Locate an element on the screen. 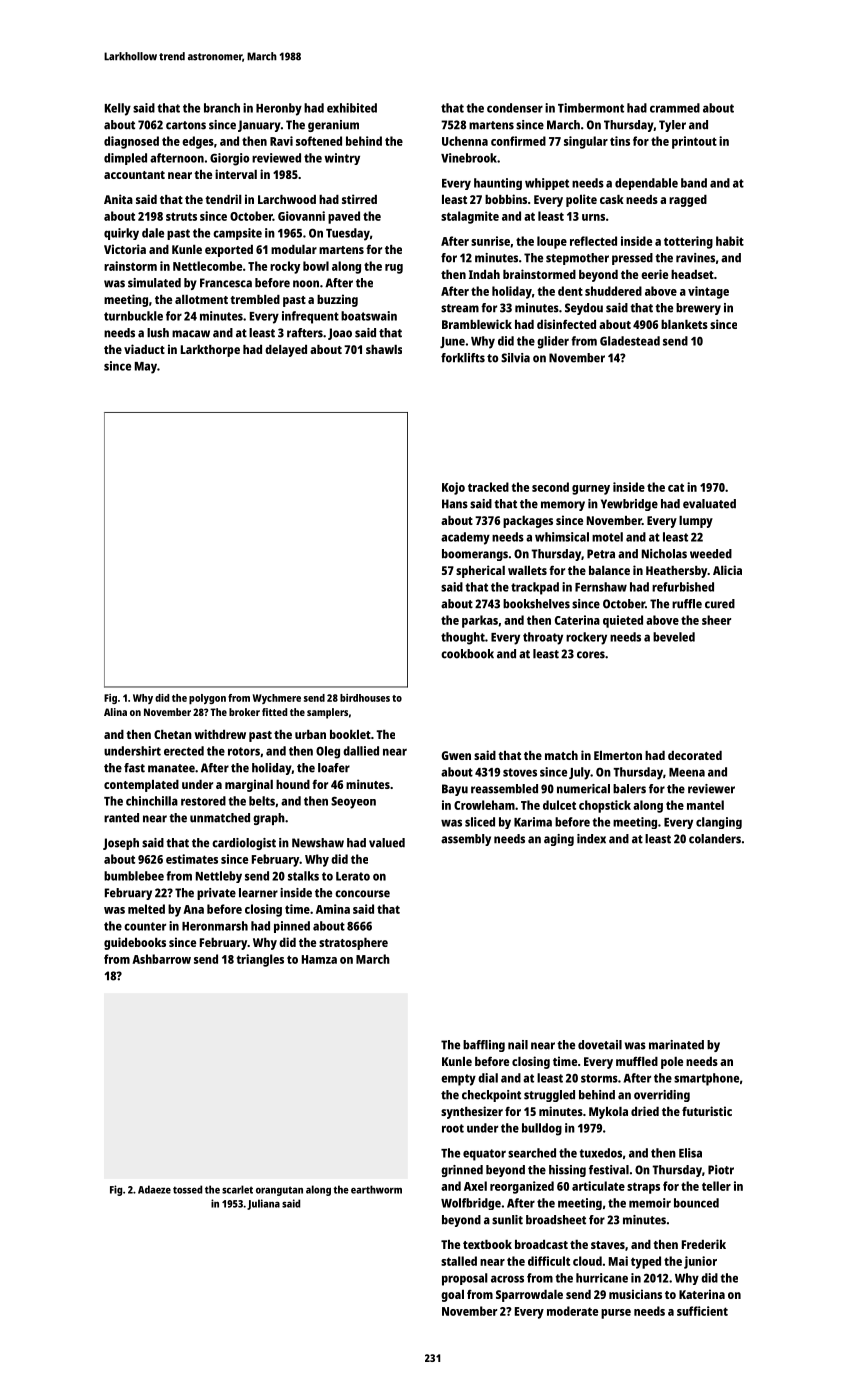 This screenshot has height=1400, width=849. Ashbarrow is located at coordinates (161, 959).
